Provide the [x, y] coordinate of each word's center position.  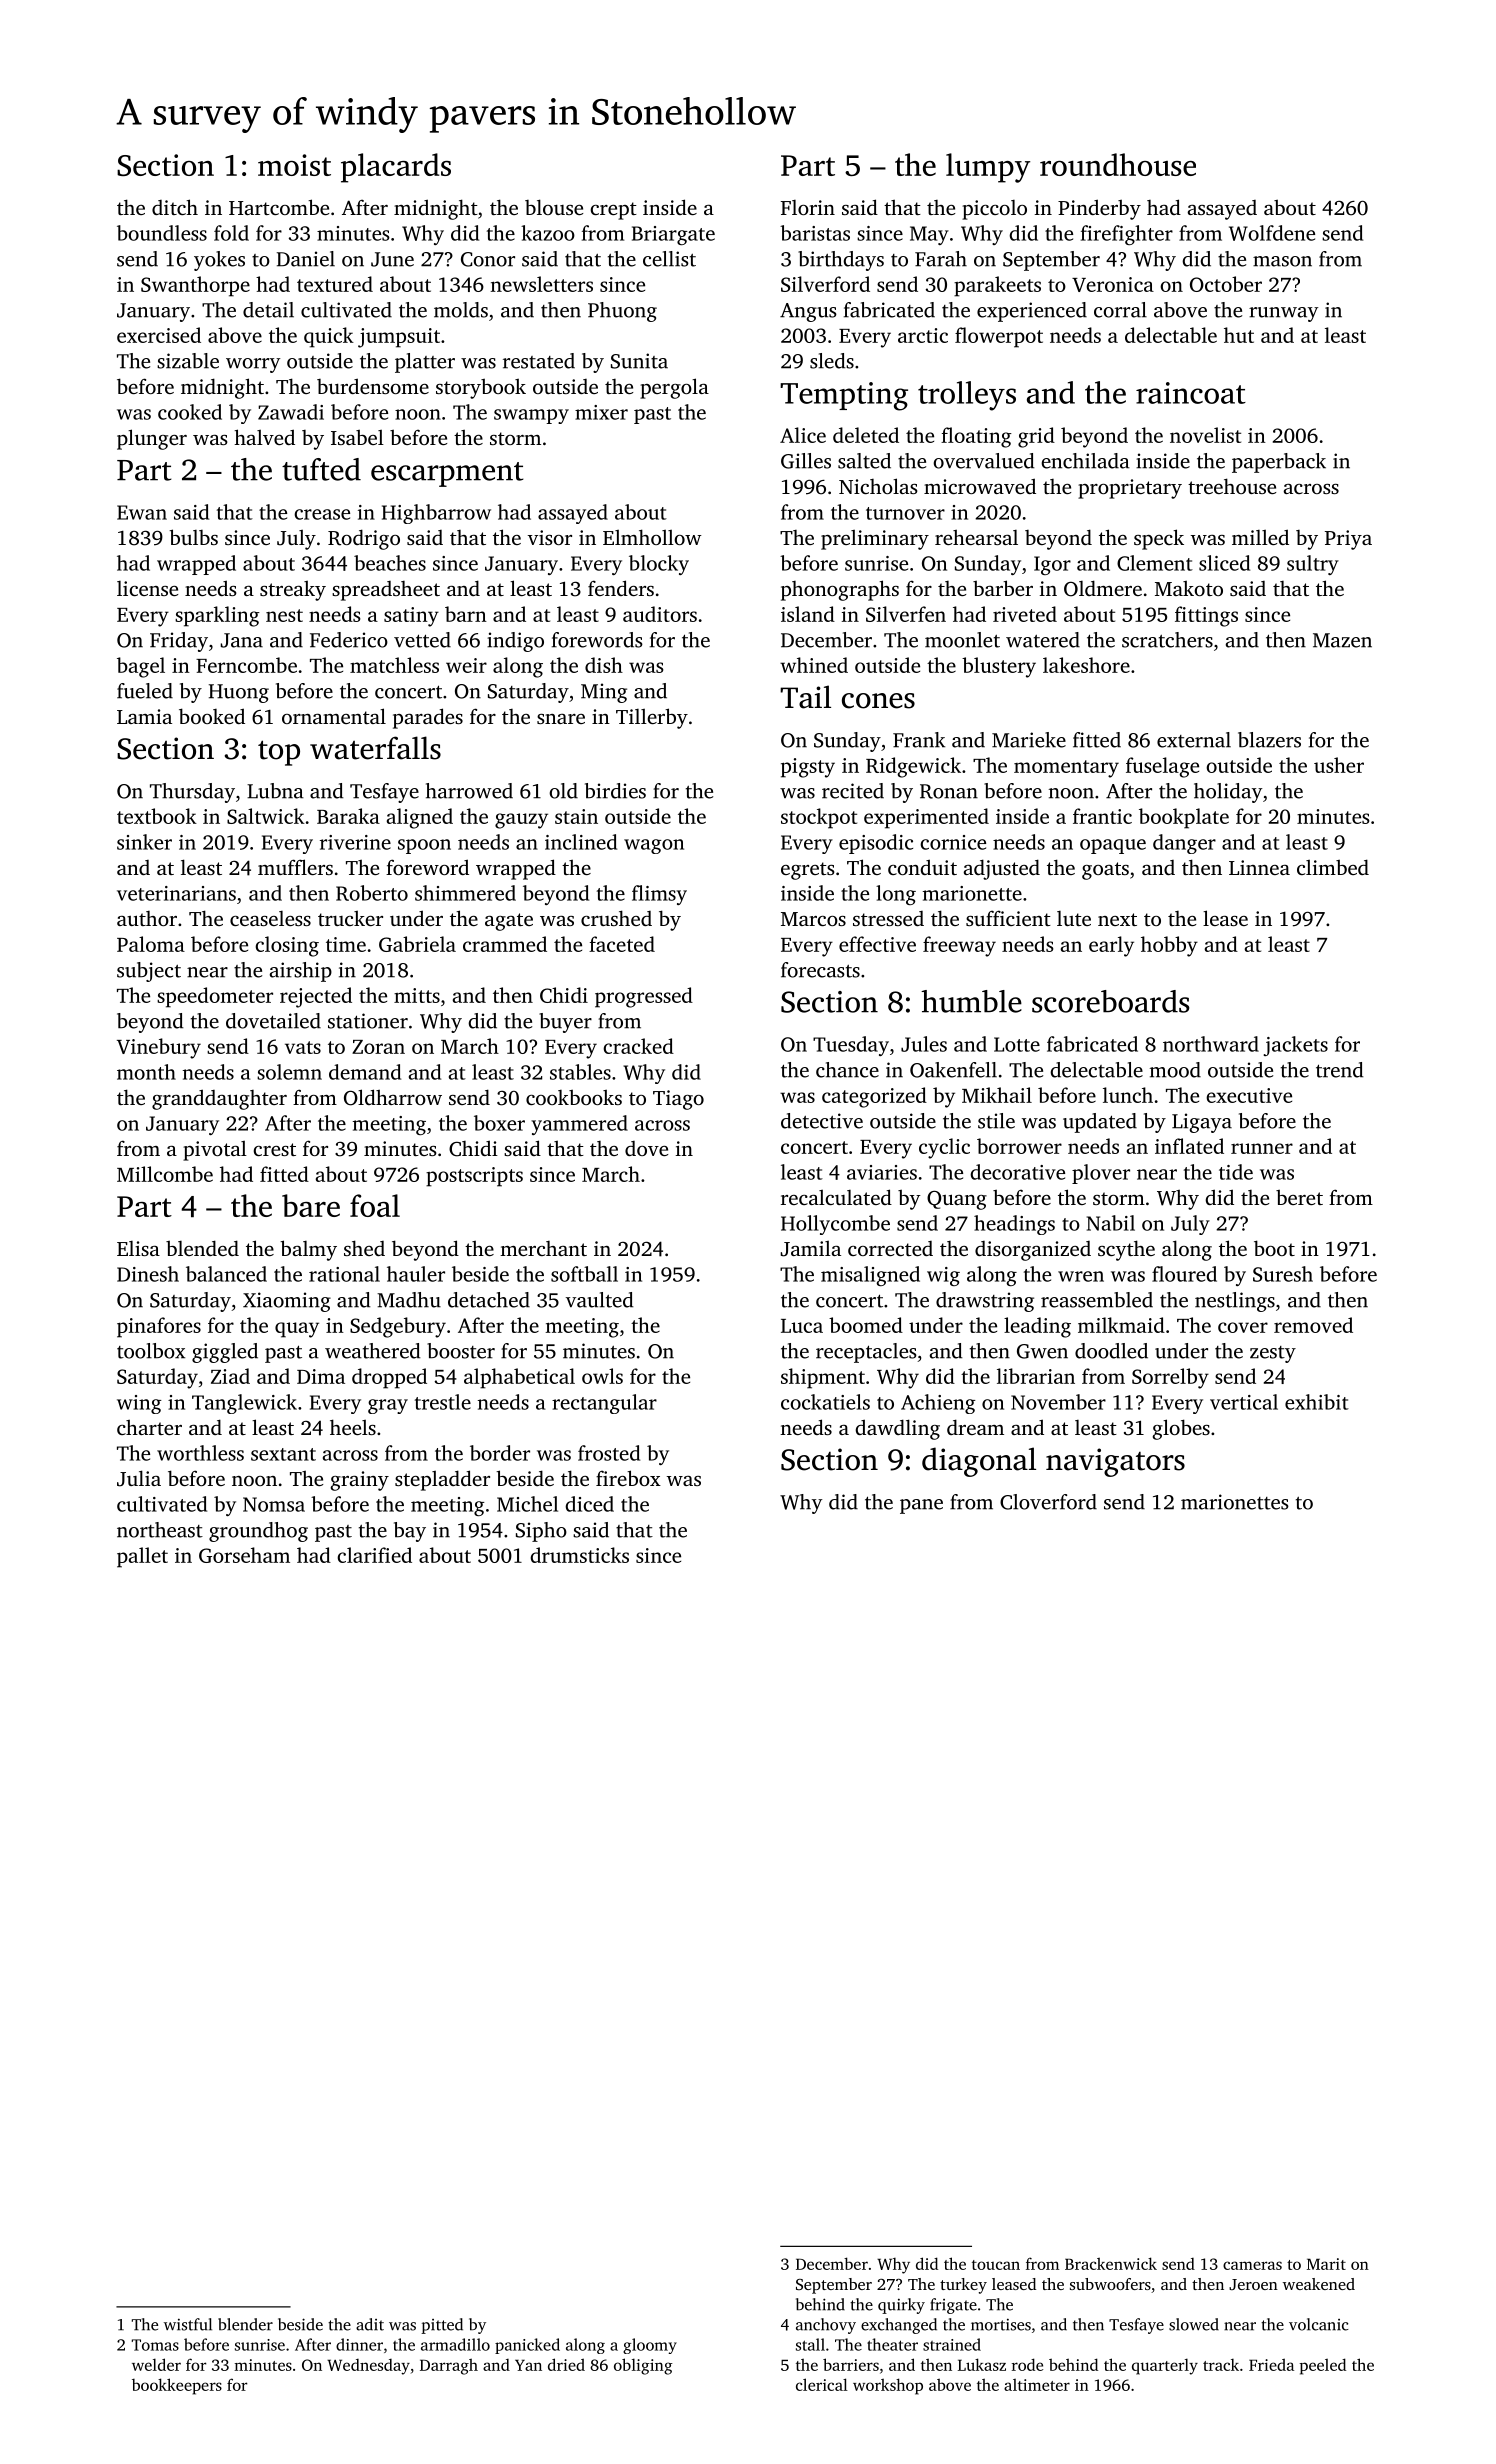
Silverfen [906, 614]
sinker [144, 842]
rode [1027, 2364]
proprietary [1130, 489]
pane [921, 1506]
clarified [374, 1555]
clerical [822, 2384]
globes [1181, 1429]
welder [156, 2364]
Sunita [639, 361]
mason [1282, 261]
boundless [162, 233]
